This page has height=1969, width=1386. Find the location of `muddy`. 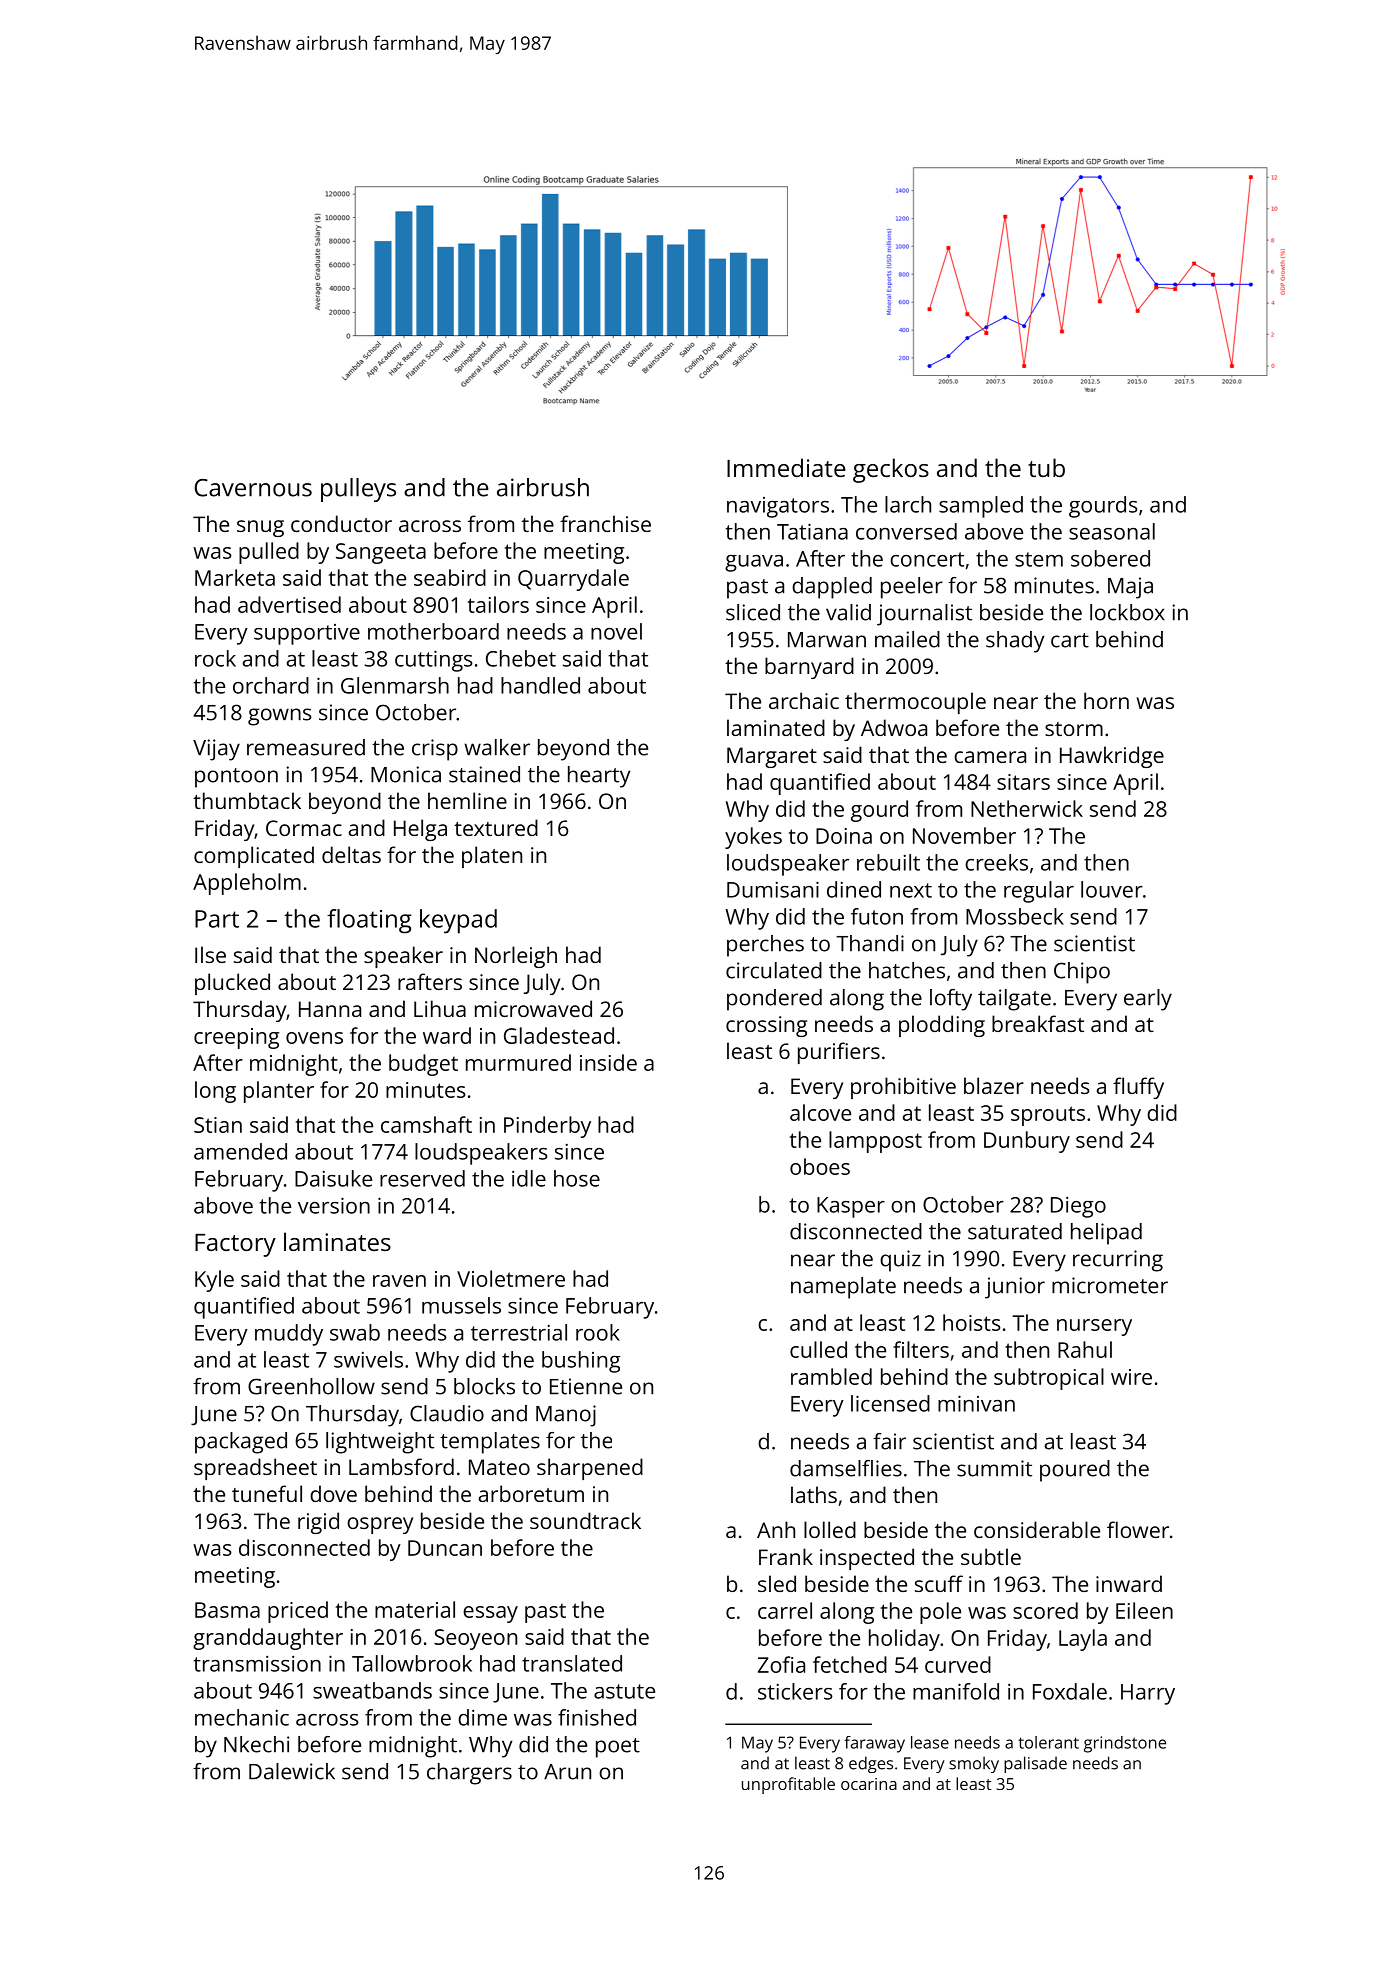

muddy is located at coordinates (289, 1335).
